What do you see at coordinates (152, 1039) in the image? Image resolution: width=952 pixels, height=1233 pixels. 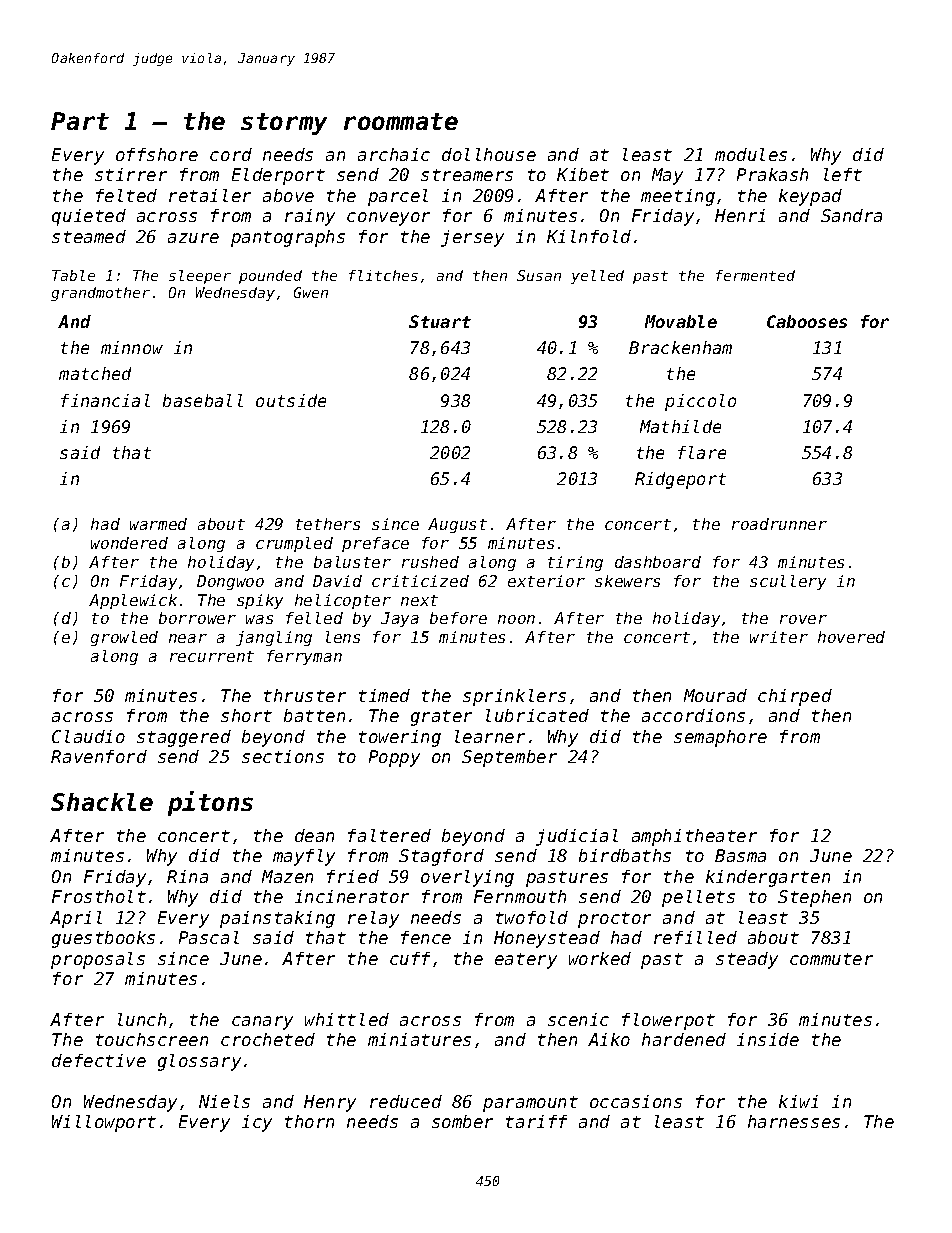 I see `touchscreen` at bounding box center [152, 1039].
